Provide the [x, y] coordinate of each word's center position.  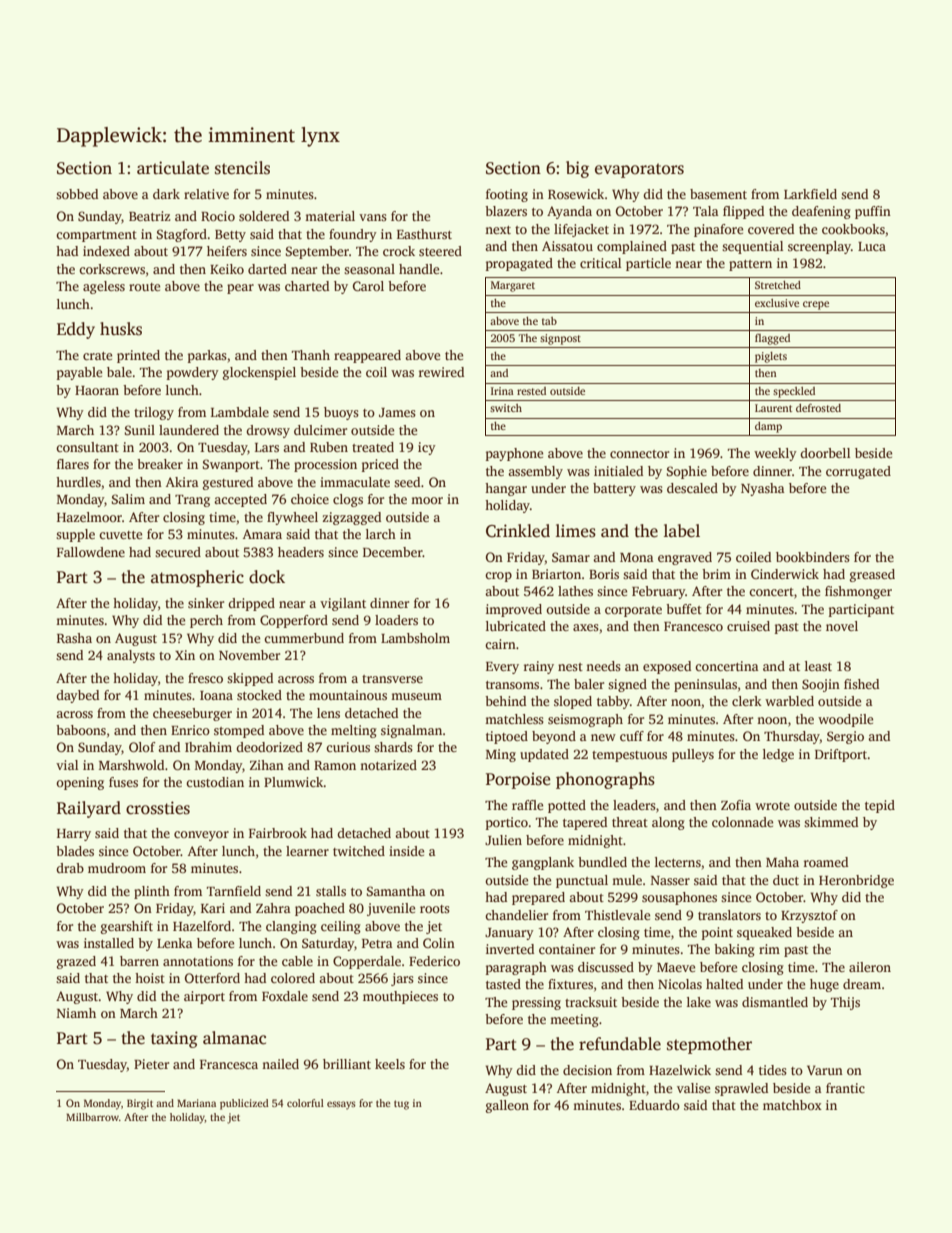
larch [381, 534]
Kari [213, 908]
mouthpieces [400, 997]
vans [373, 217]
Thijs [845, 1003]
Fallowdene [91, 552]
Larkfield [810, 194]
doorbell [825, 453]
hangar [506, 489]
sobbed [77, 194]
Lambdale [240, 412]
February [658, 592]
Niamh [76, 1013]
